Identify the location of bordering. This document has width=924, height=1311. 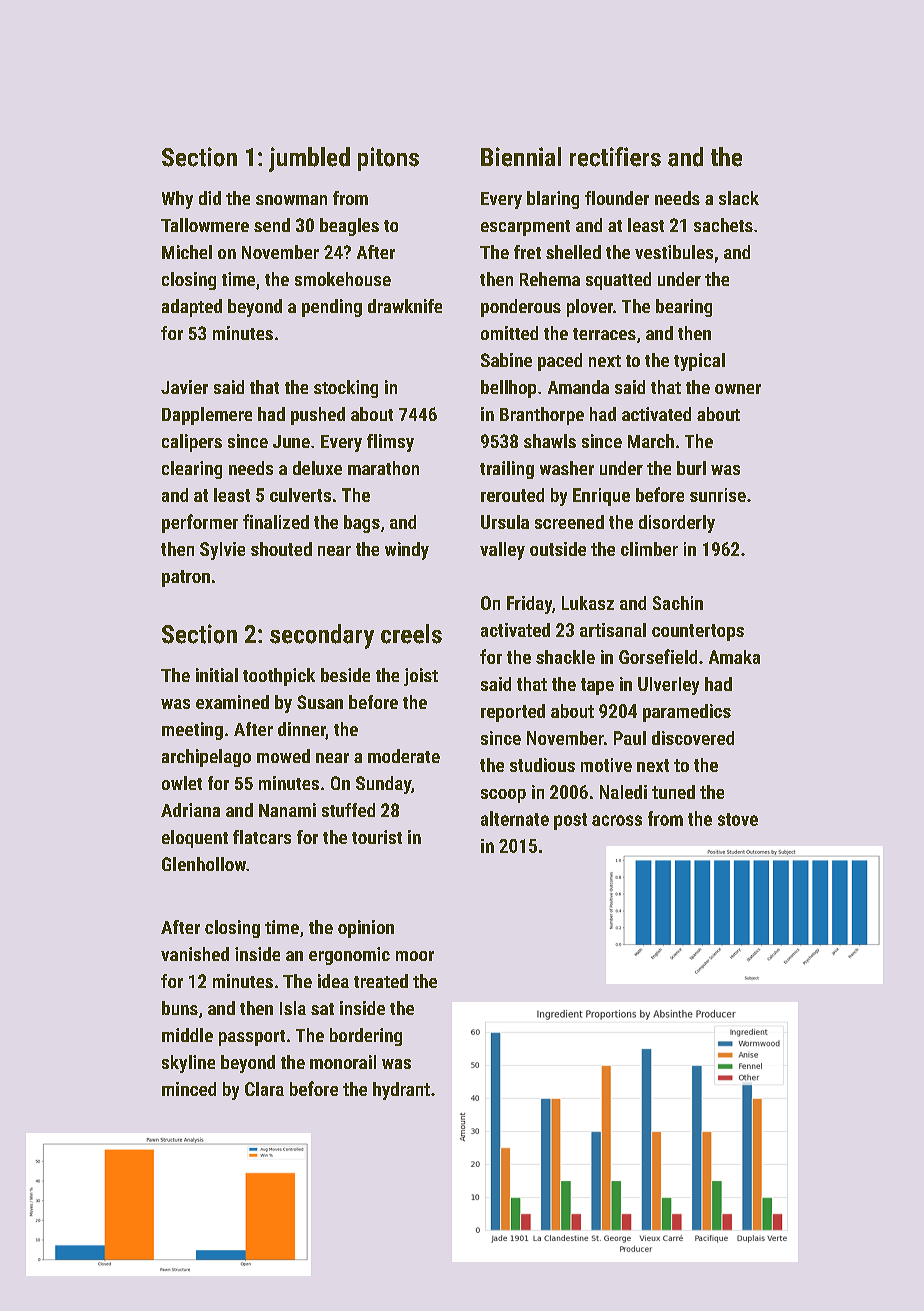
(366, 1037).
